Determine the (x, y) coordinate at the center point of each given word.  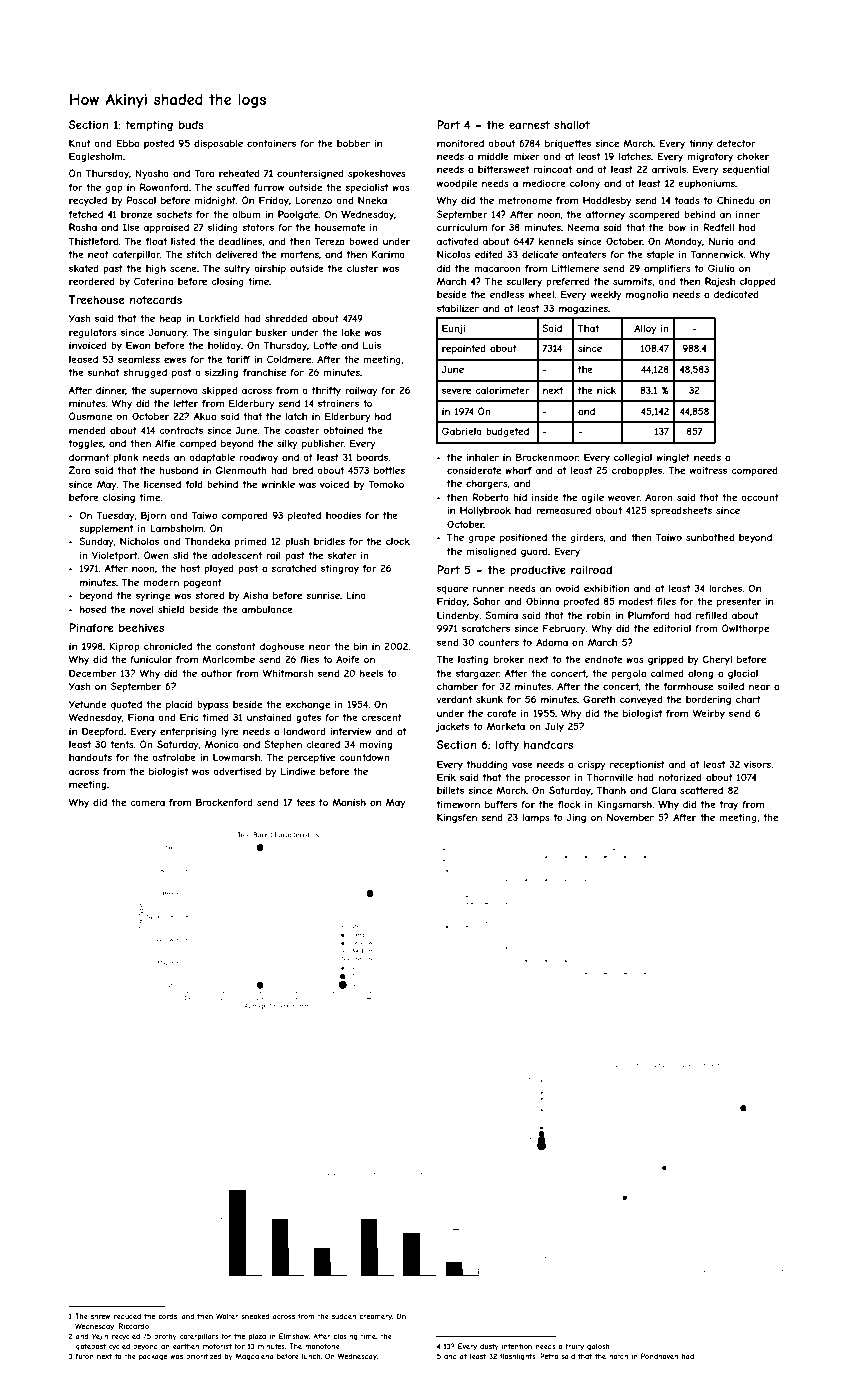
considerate (474, 470)
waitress (708, 470)
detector (736, 143)
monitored (460, 143)
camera (147, 803)
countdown (364, 757)
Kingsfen (457, 818)
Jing (576, 818)
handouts (90, 757)
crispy (592, 765)
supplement (106, 529)
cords (167, 1316)
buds (191, 124)
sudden (344, 1316)
